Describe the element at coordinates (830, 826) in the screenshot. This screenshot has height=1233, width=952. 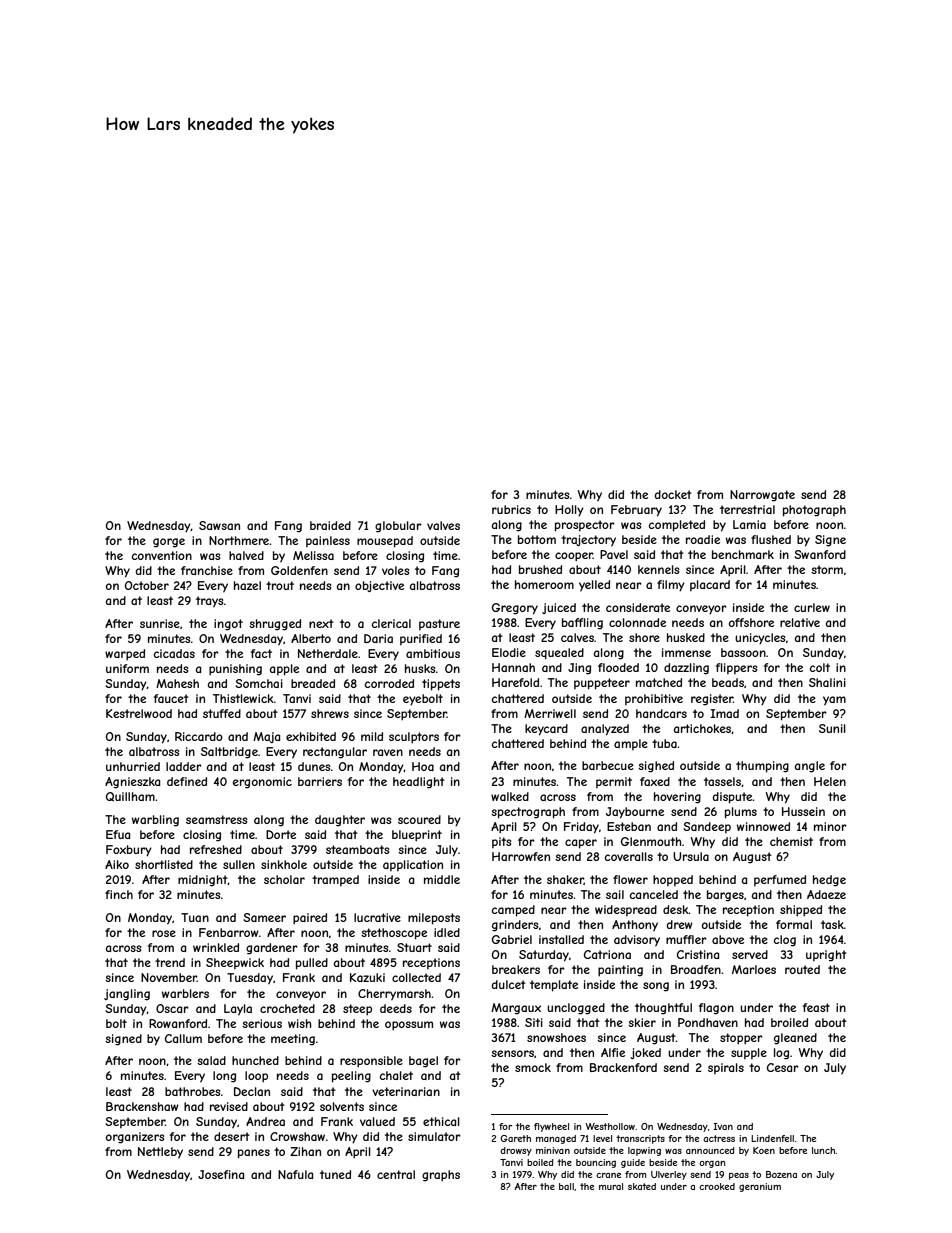
I see `minor` at that location.
